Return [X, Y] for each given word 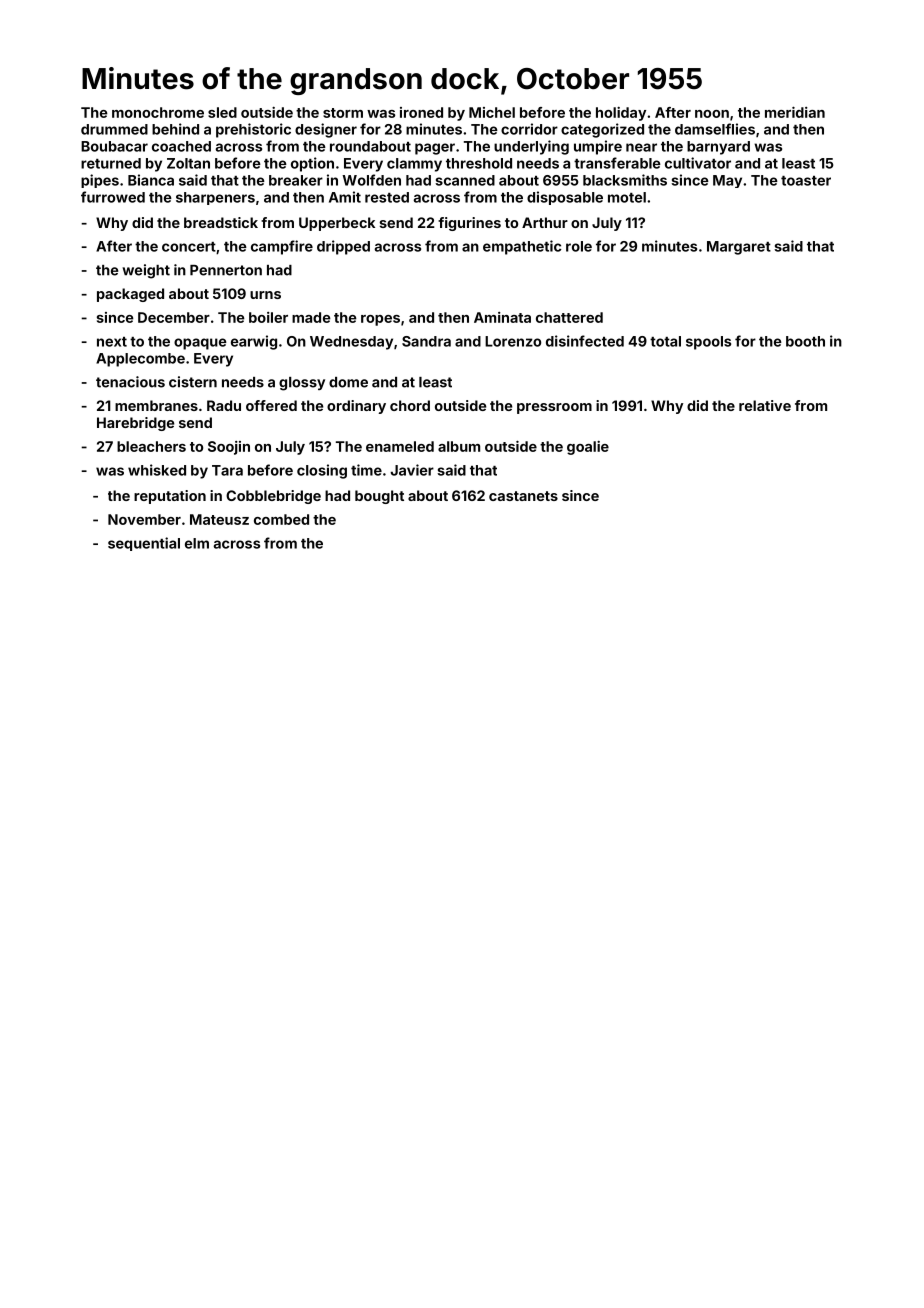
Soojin [229, 448]
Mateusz [219, 519]
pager [435, 149]
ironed [421, 112]
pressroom [554, 408]
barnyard [718, 148]
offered [271, 405]
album [459, 446]
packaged [130, 295]
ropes [380, 320]
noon [712, 114]
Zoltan [188, 163]
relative [765, 405]
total [665, 341]
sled [222, 112]
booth [805, 341]
